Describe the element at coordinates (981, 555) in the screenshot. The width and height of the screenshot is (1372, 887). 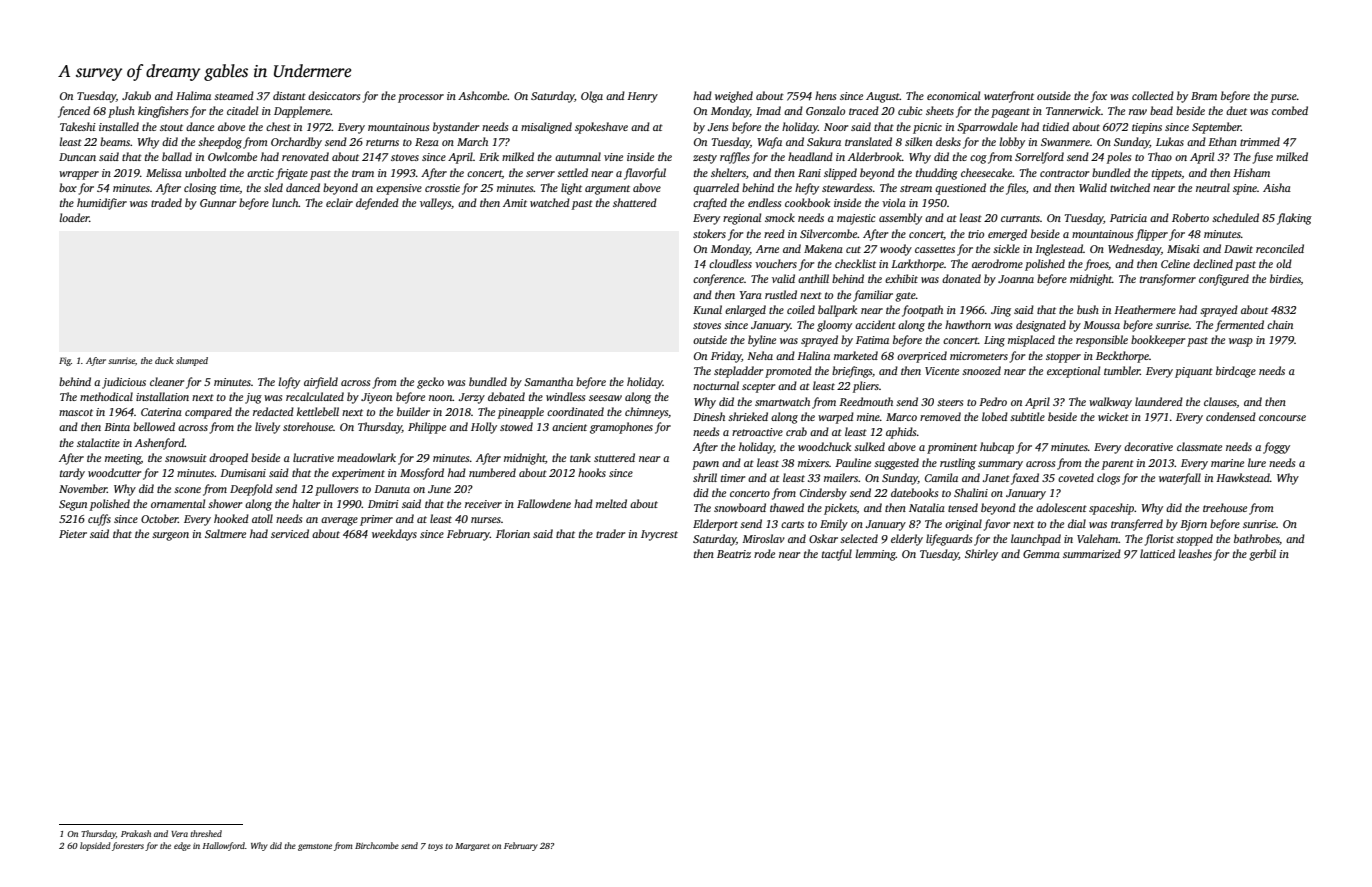
I see `Shirley` at that location.
